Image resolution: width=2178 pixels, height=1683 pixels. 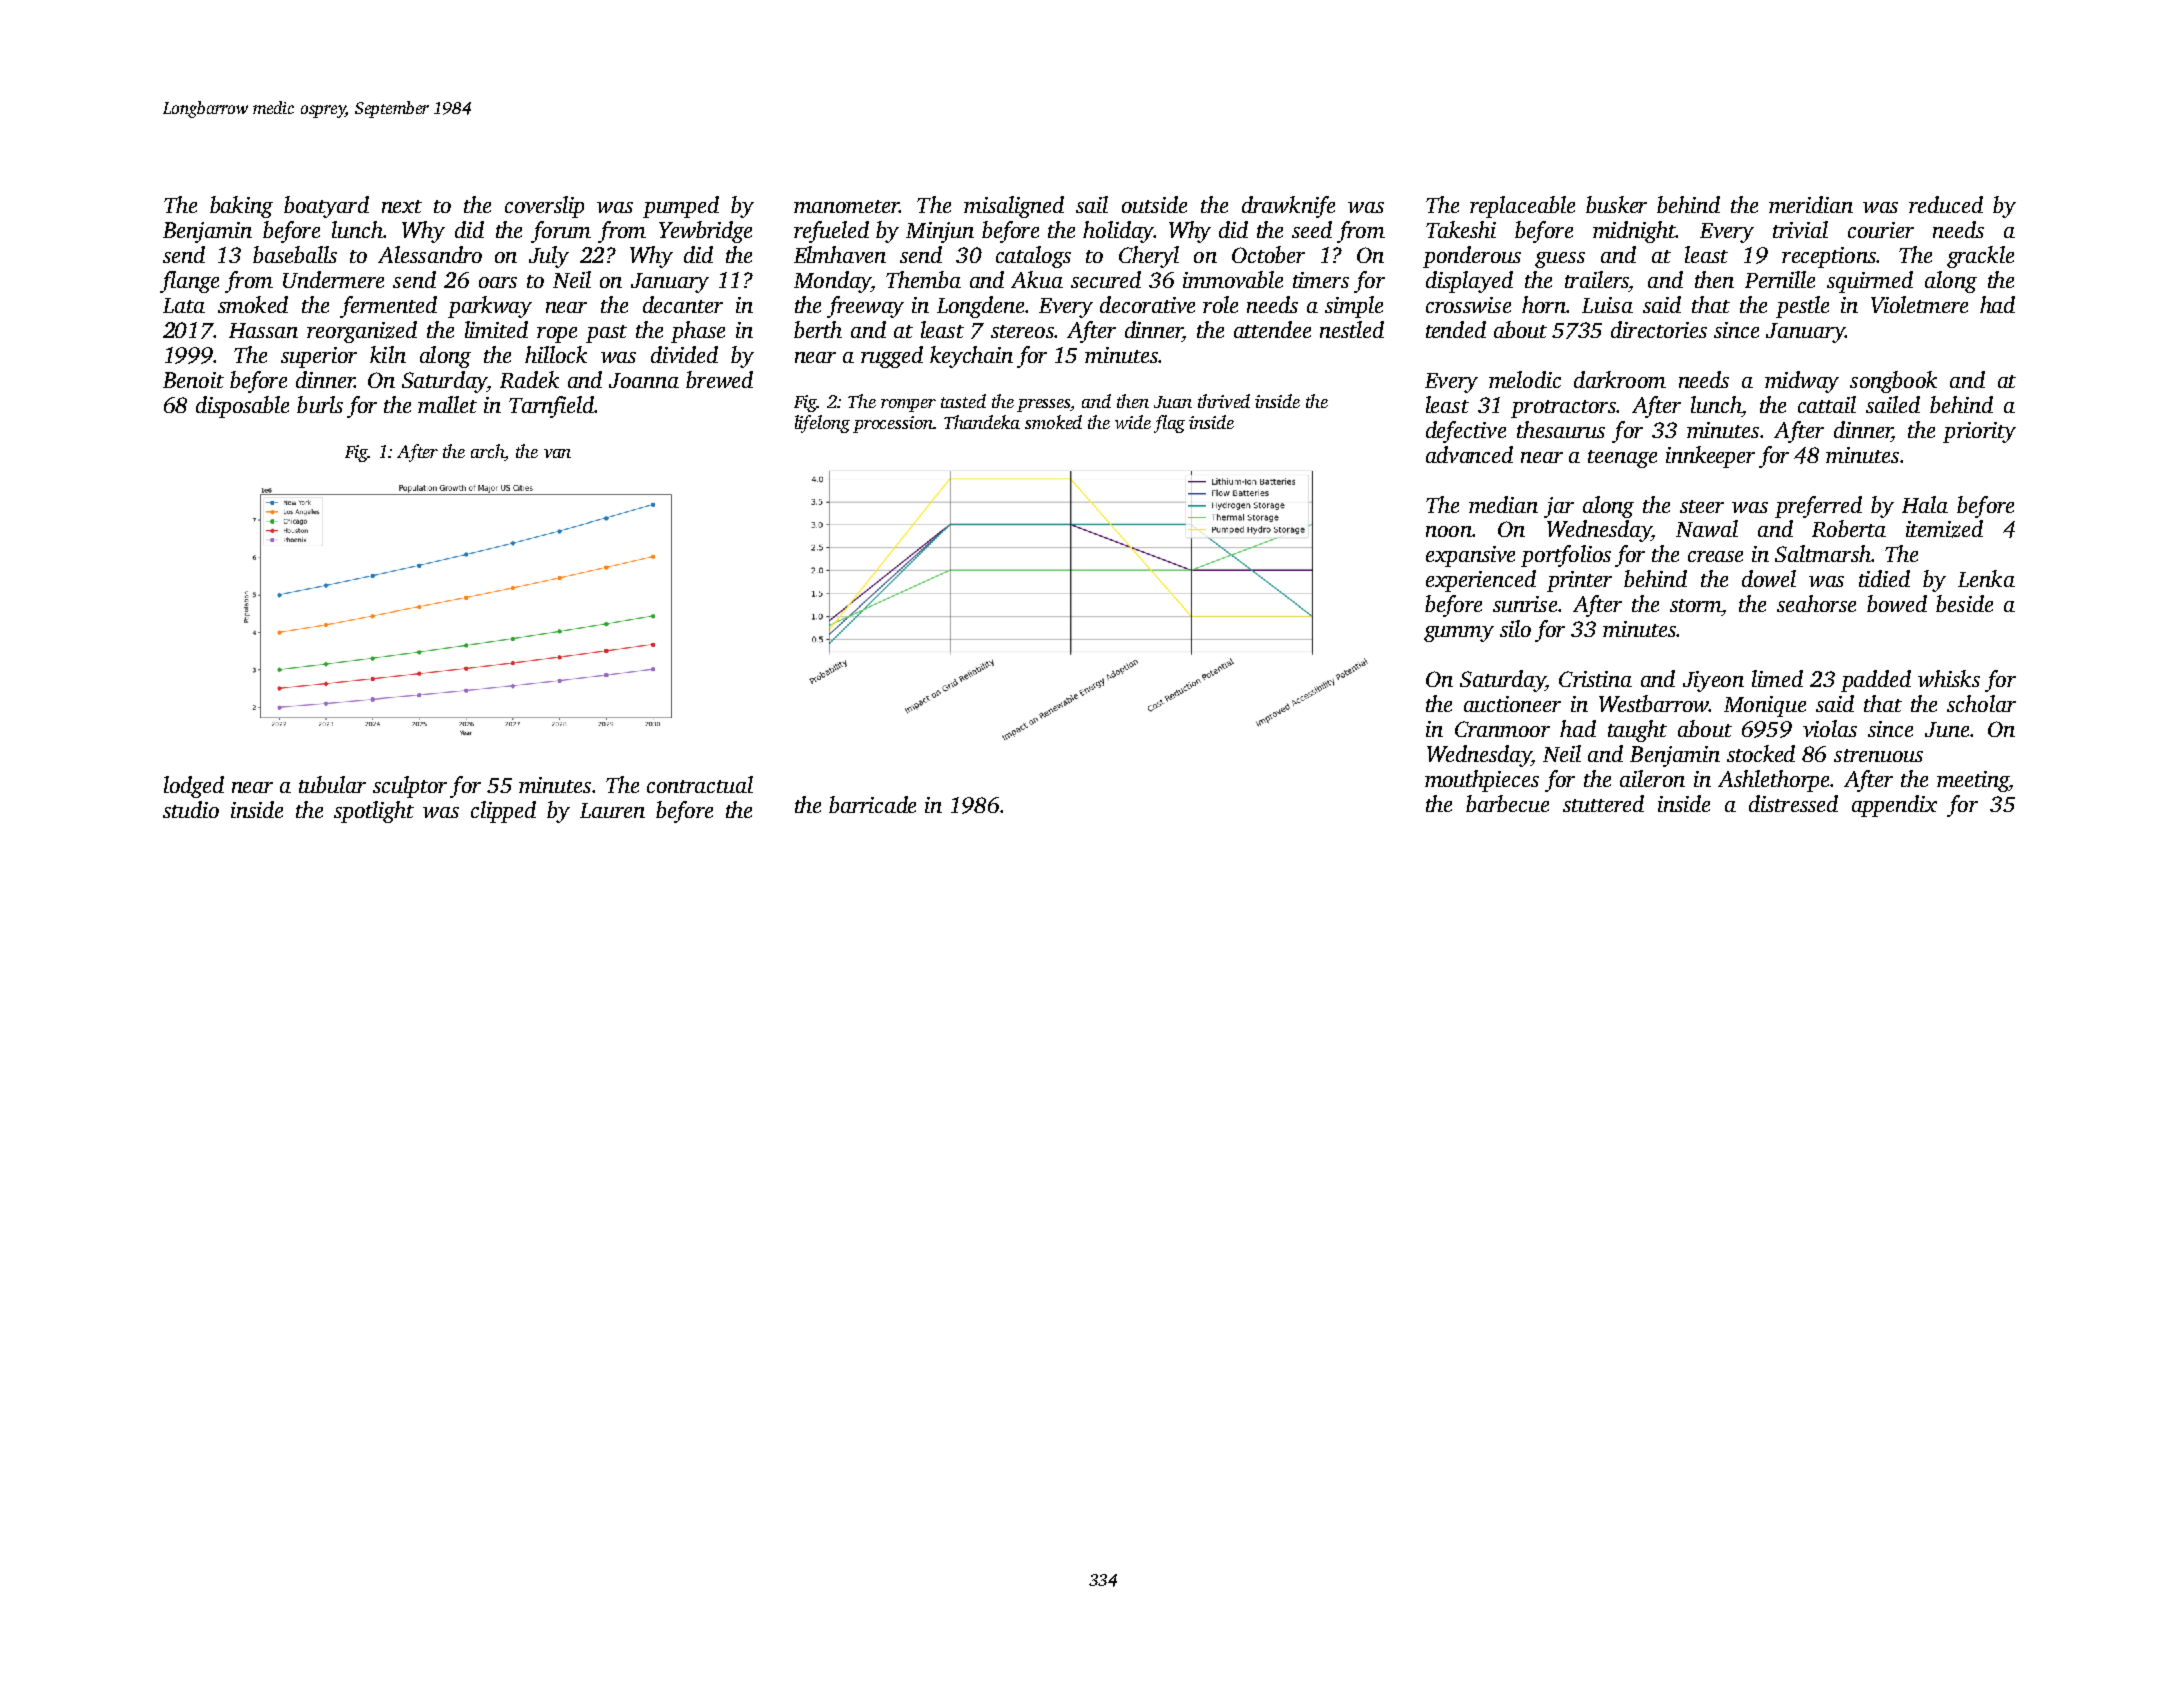 What do you see at coordinates (1603, 803) in the screenshot?
I see `stuttered` at bounding box center [1603, 803].
